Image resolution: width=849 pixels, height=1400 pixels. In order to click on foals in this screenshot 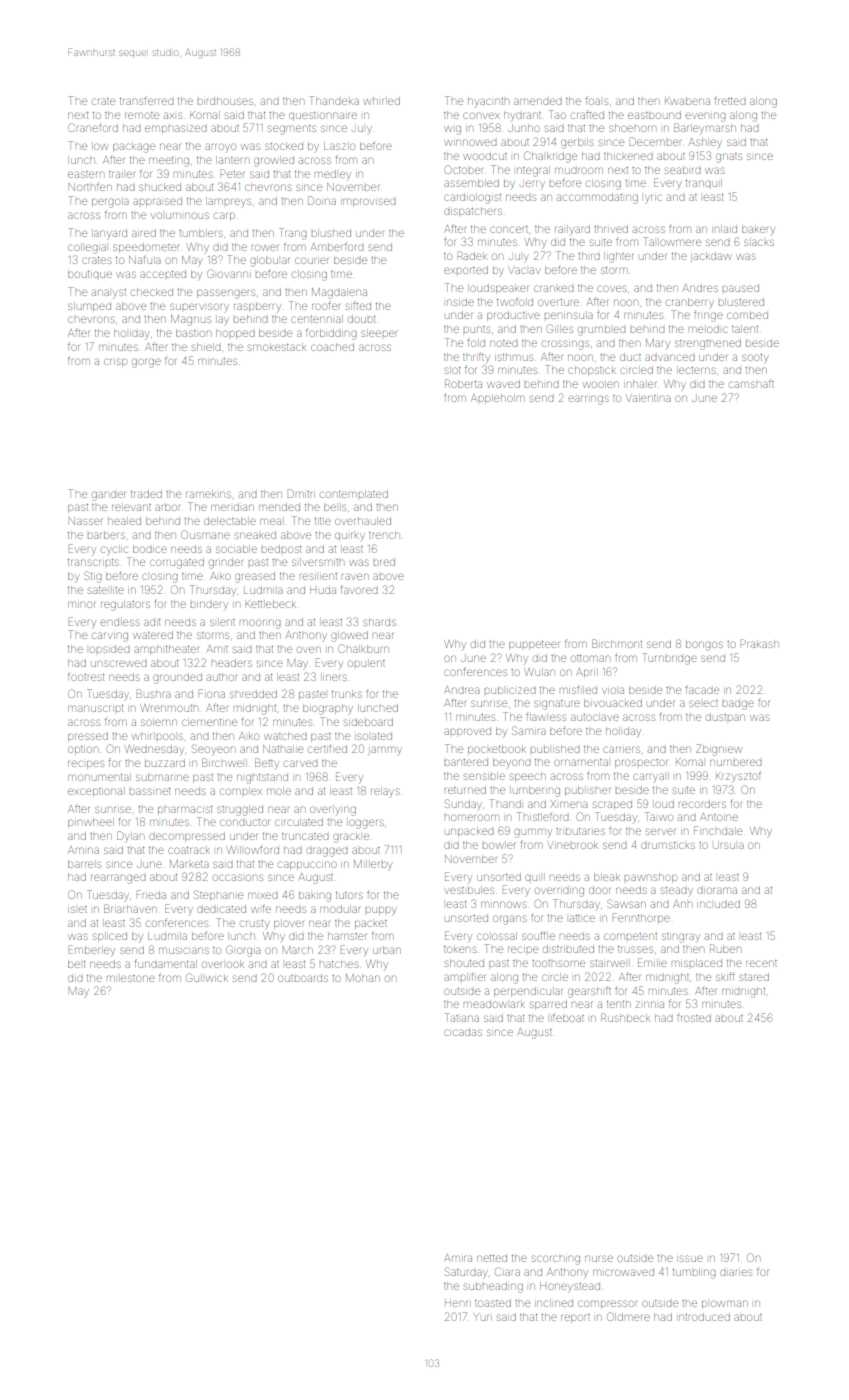, I will do `click(596, 100)`.
